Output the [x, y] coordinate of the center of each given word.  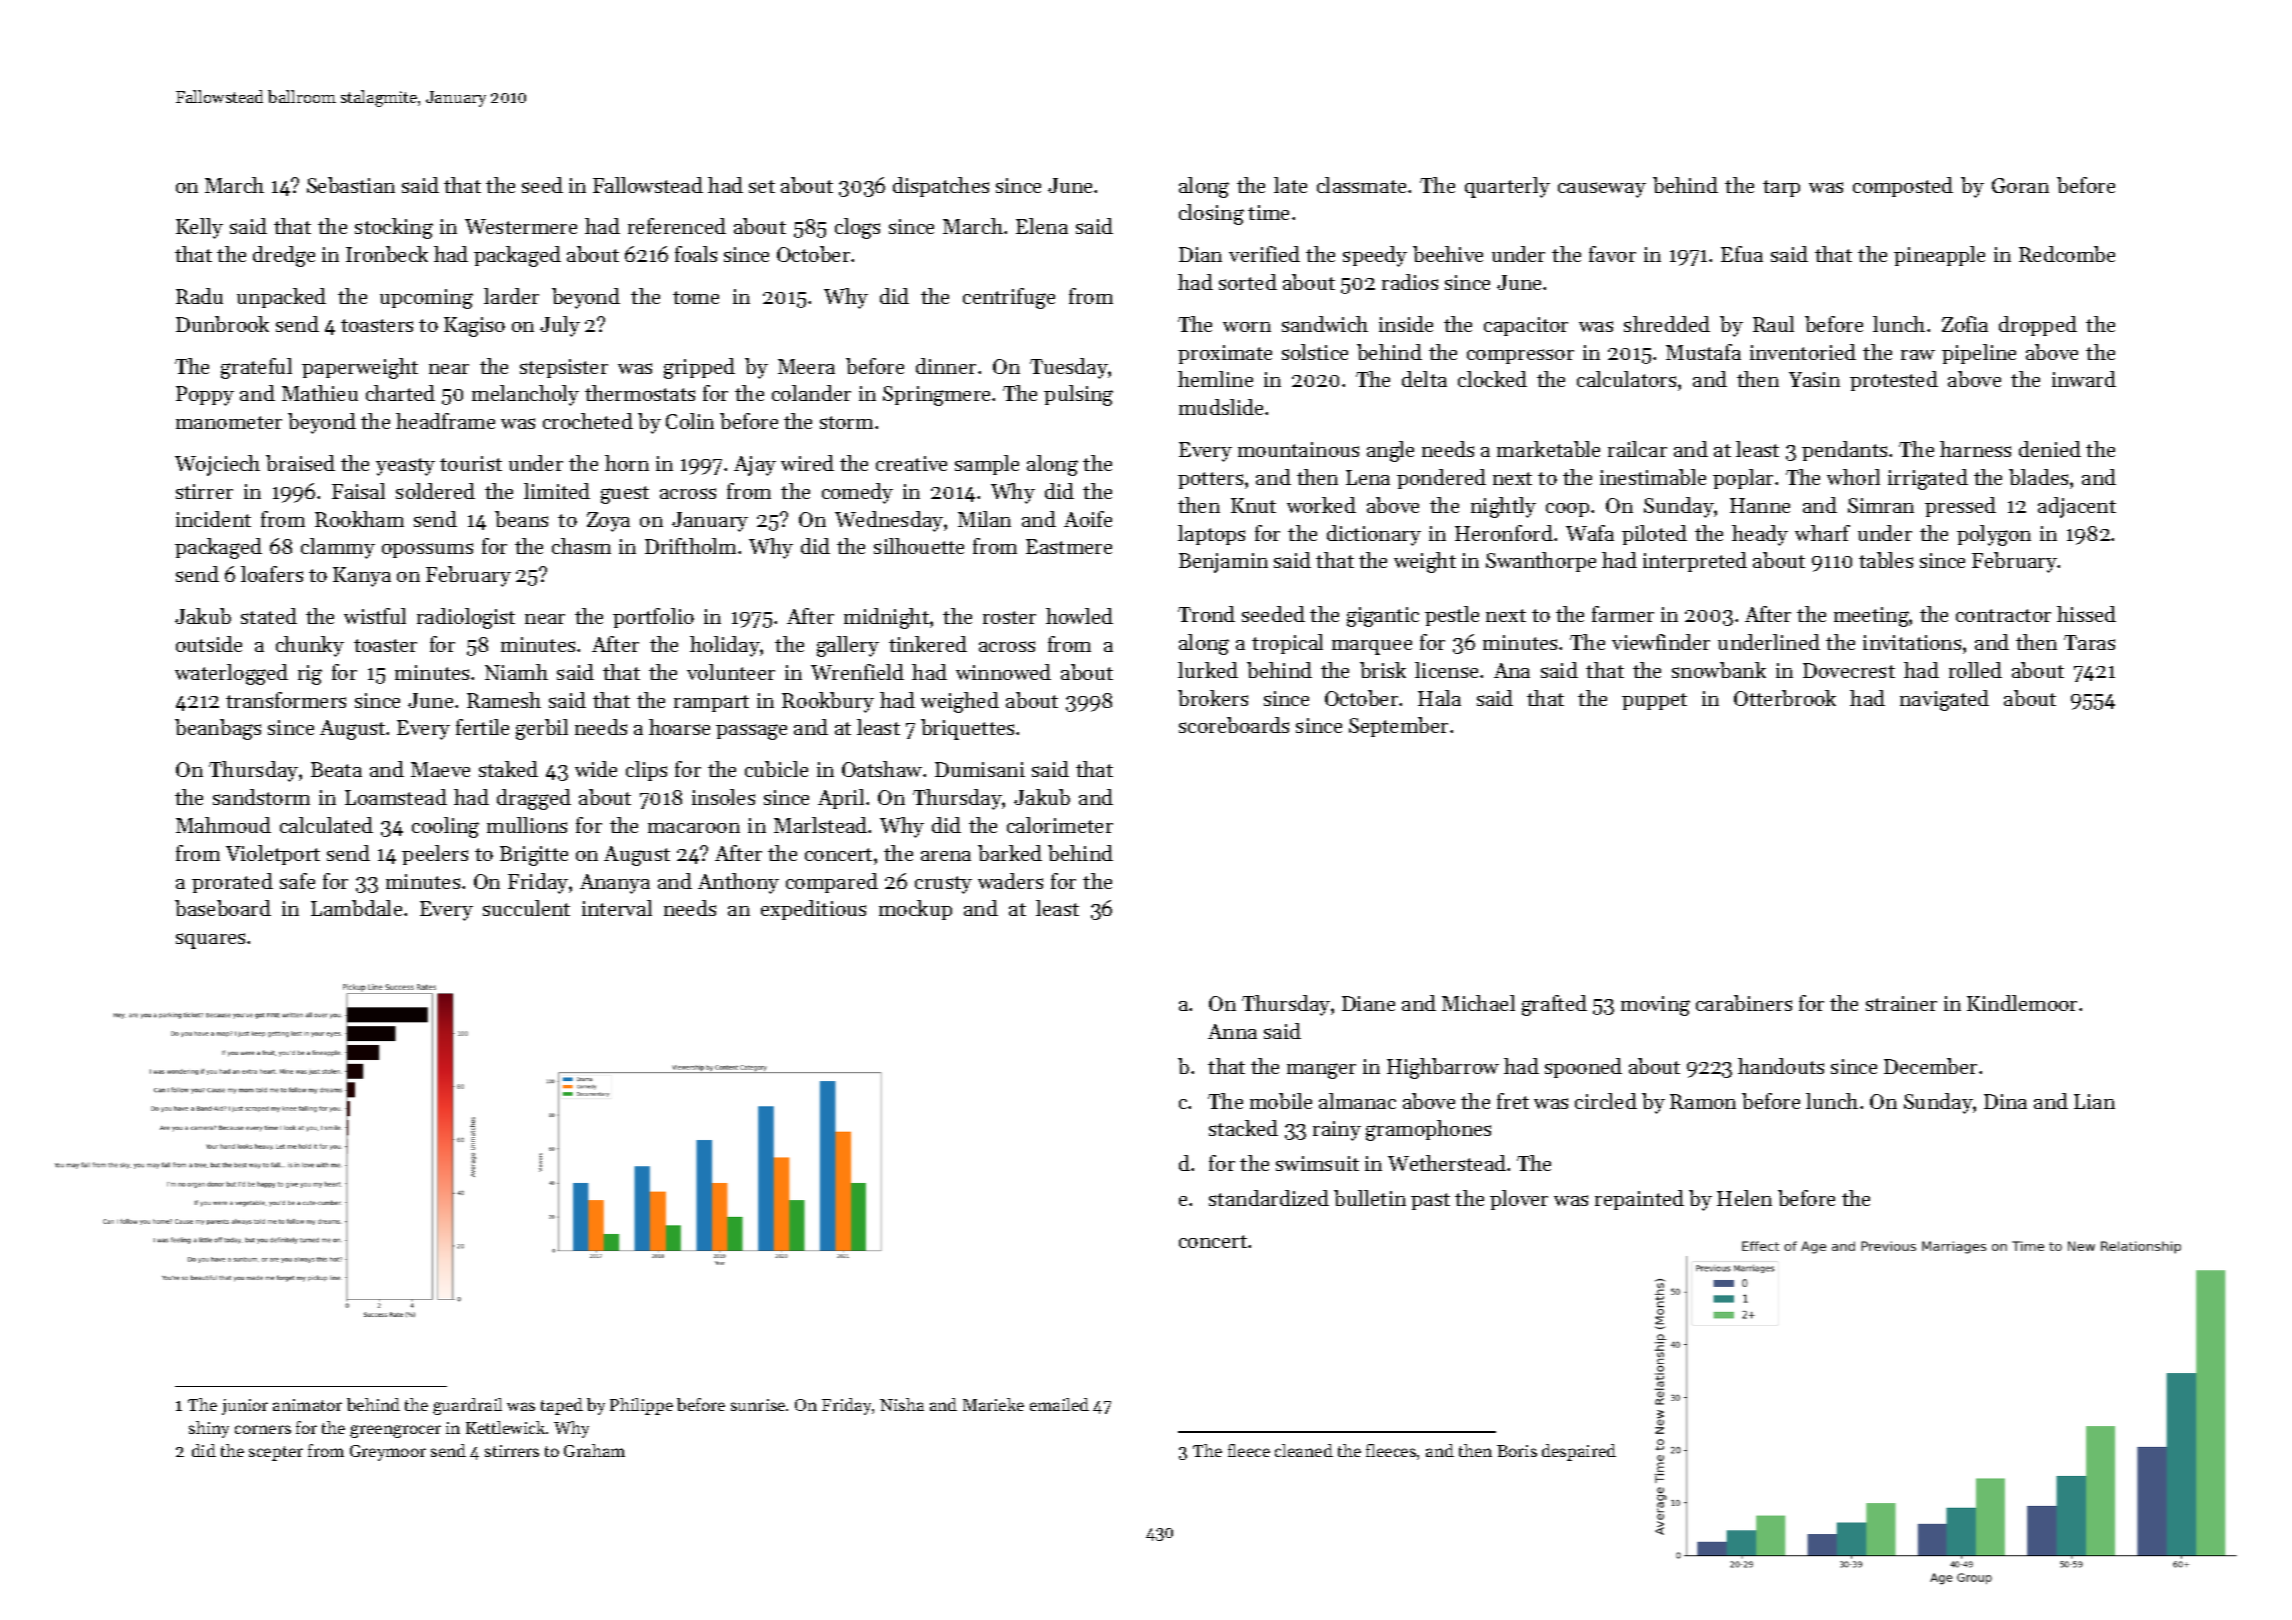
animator [307, 1405]
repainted [1639, 1200]
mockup [915, 910]
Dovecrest [1849, 670]
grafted [1554, 1005]
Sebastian [351, 185]
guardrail [467, 1406]
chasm [581, 546]
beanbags [218, 729]
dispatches [941, 187]
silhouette [919, 546]
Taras [2089, 642]
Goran [2020, 185]
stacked [1243, 1128]
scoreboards [1234, 725]
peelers [435, 855]
